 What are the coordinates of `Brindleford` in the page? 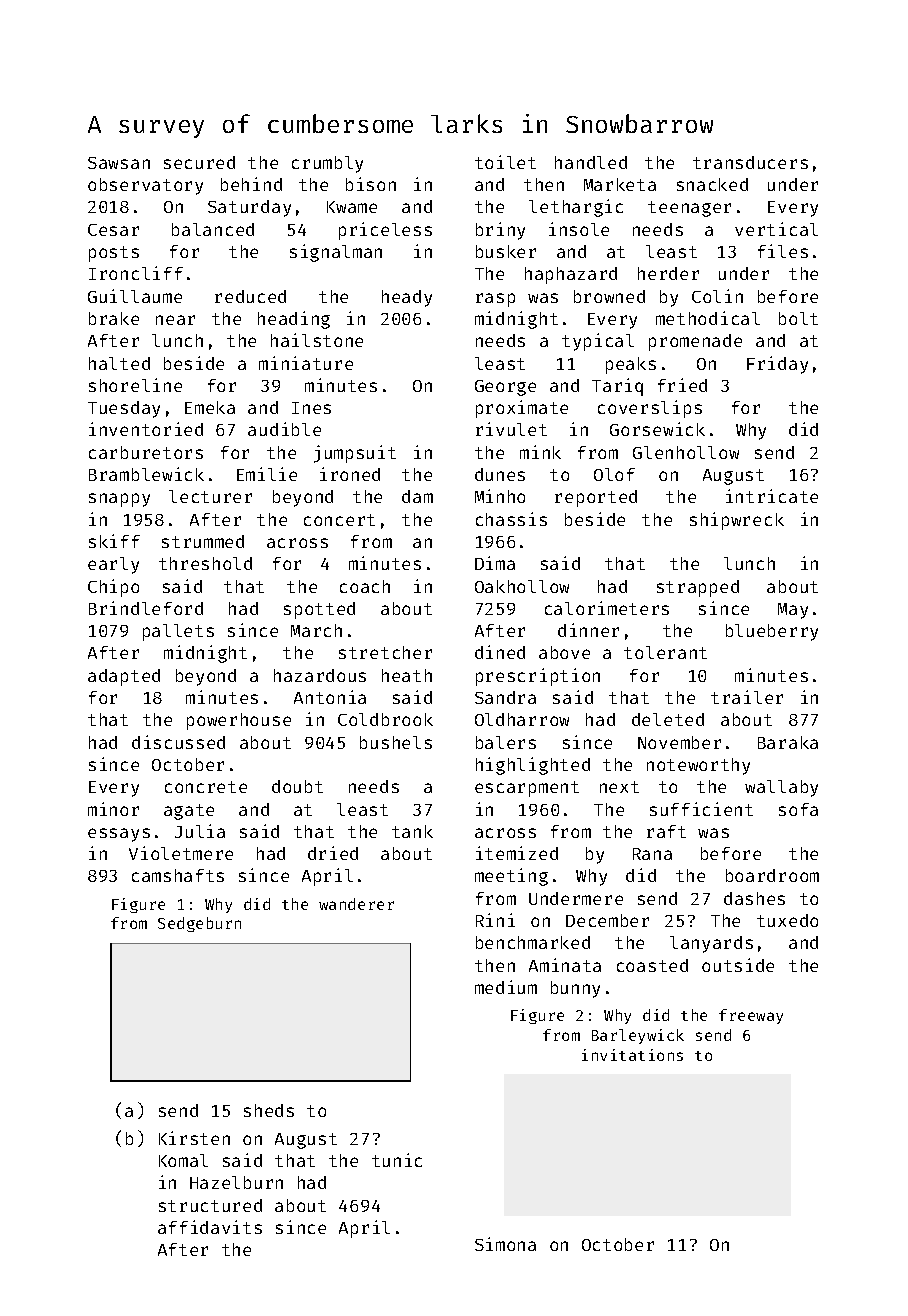 It's located at (146, 608).
